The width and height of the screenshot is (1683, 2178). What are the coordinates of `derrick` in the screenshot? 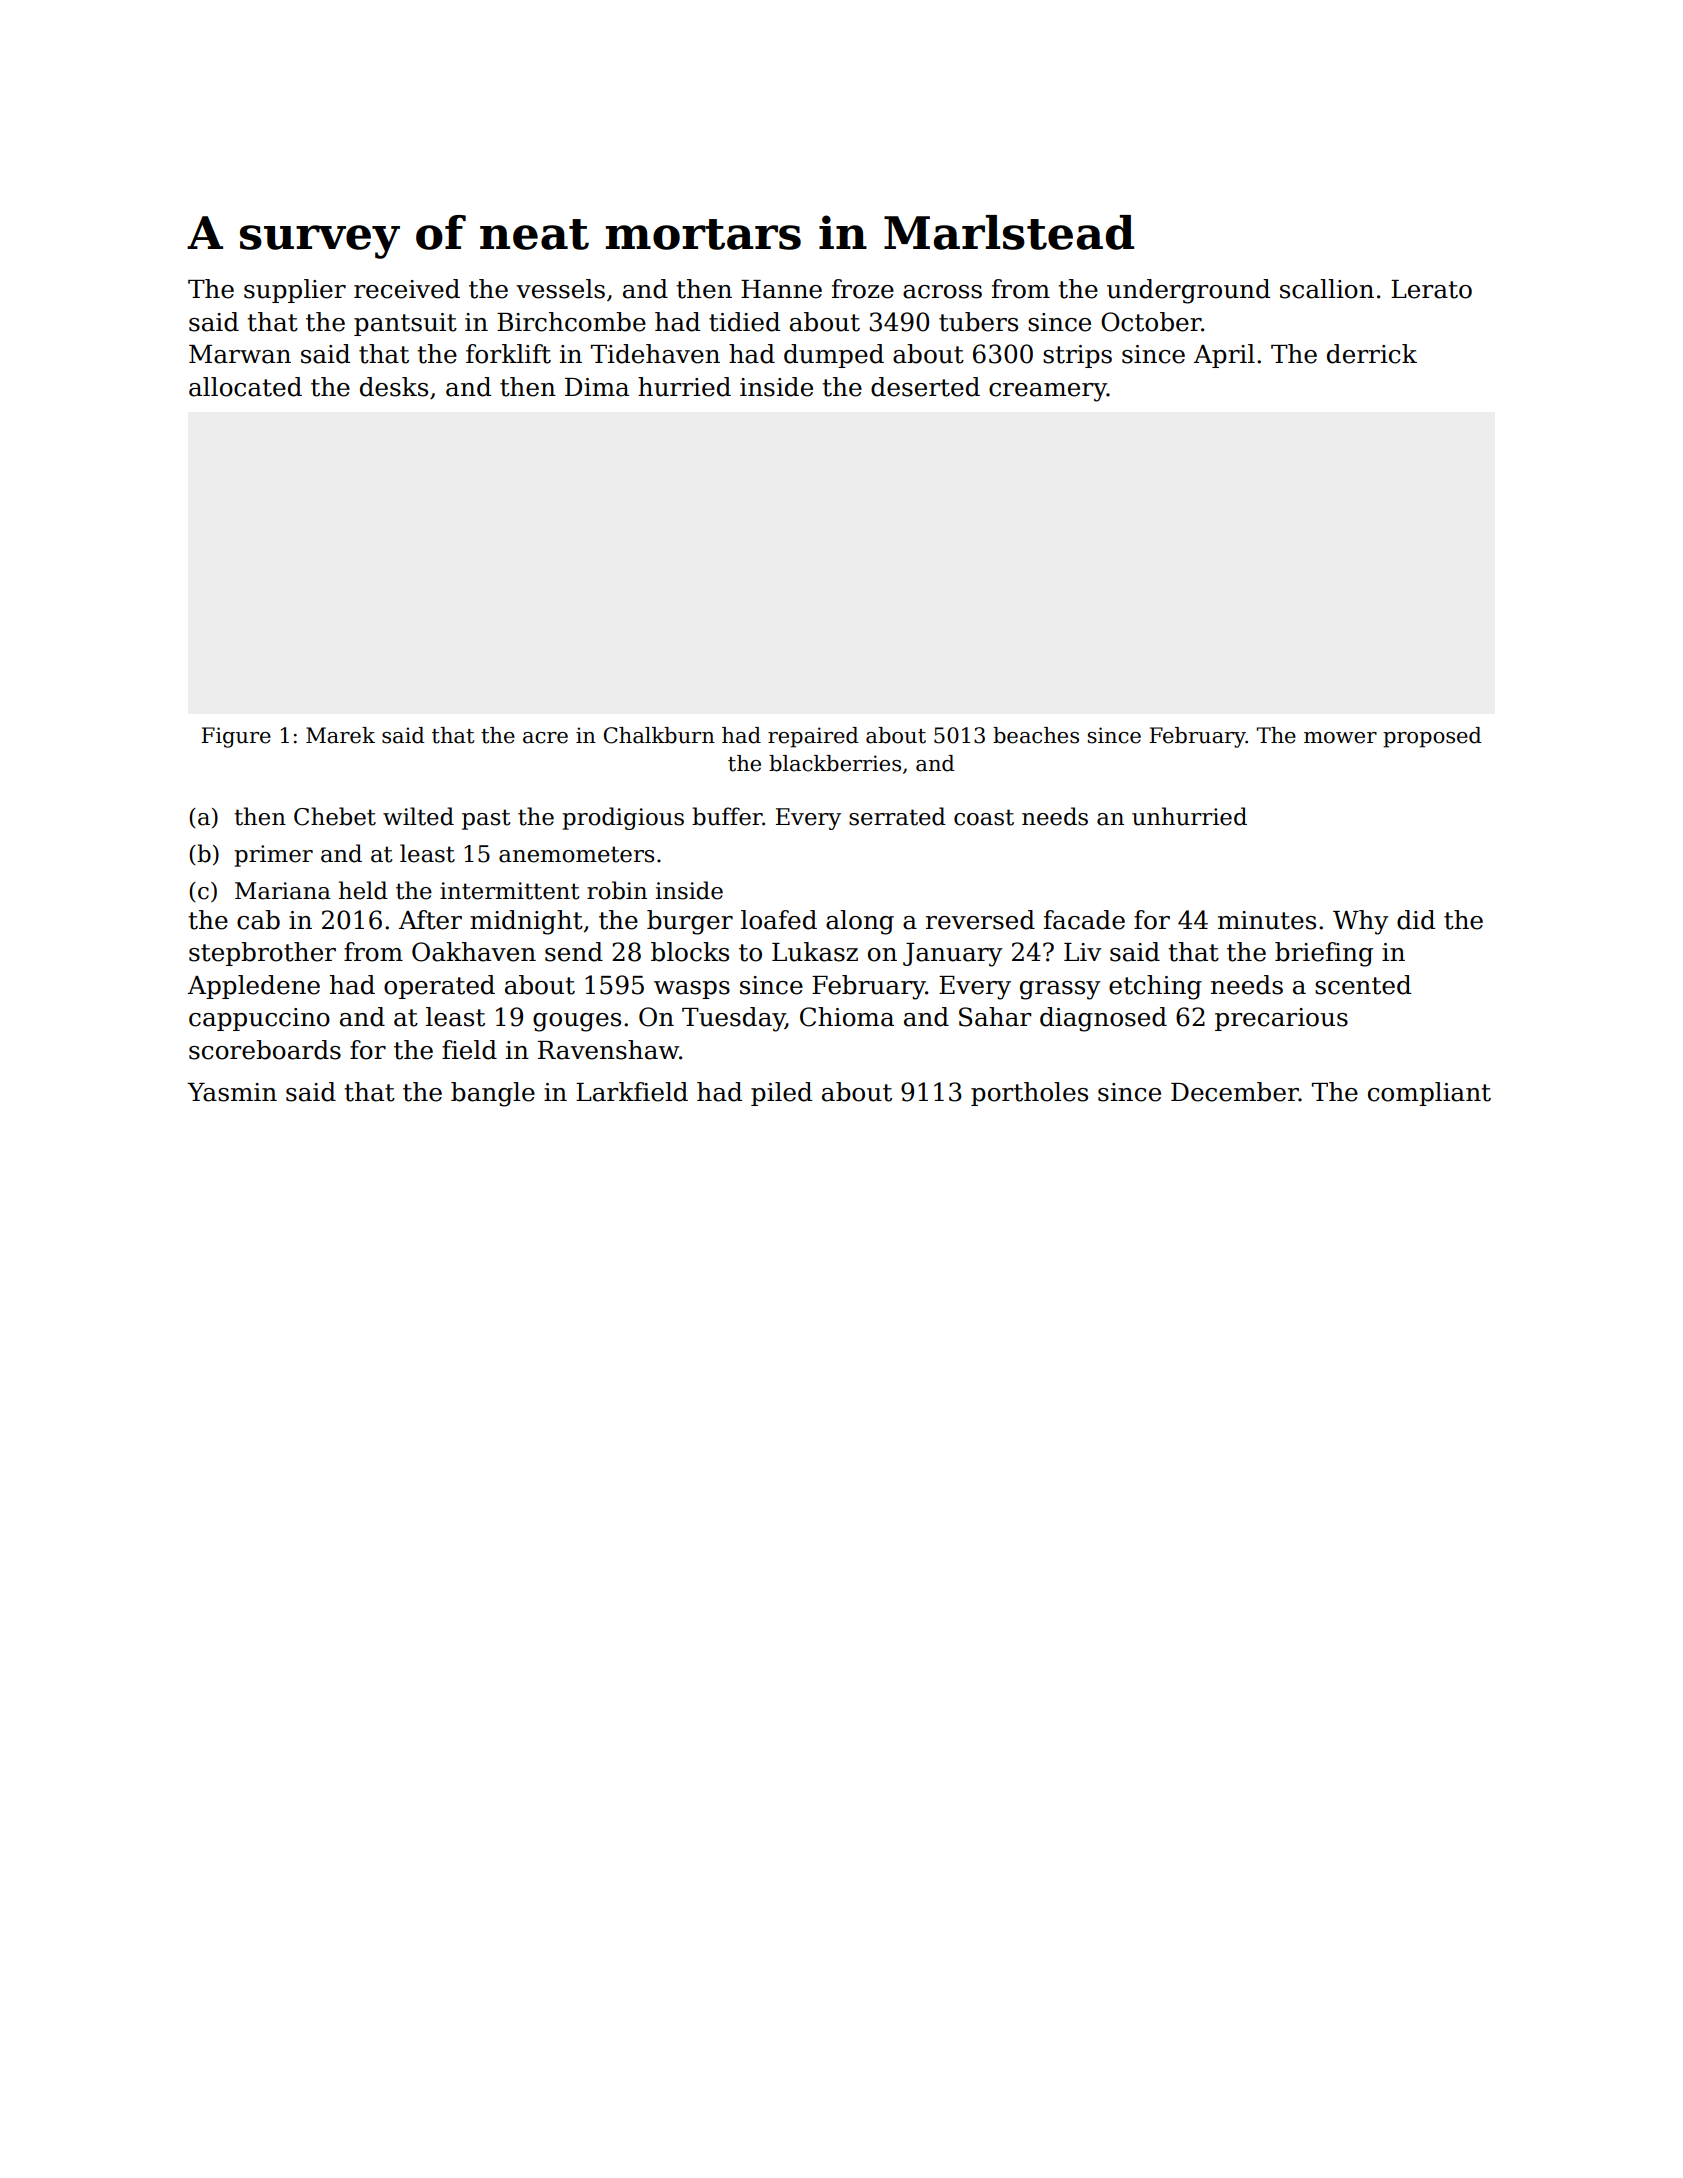 It's located at (1372, 354).
